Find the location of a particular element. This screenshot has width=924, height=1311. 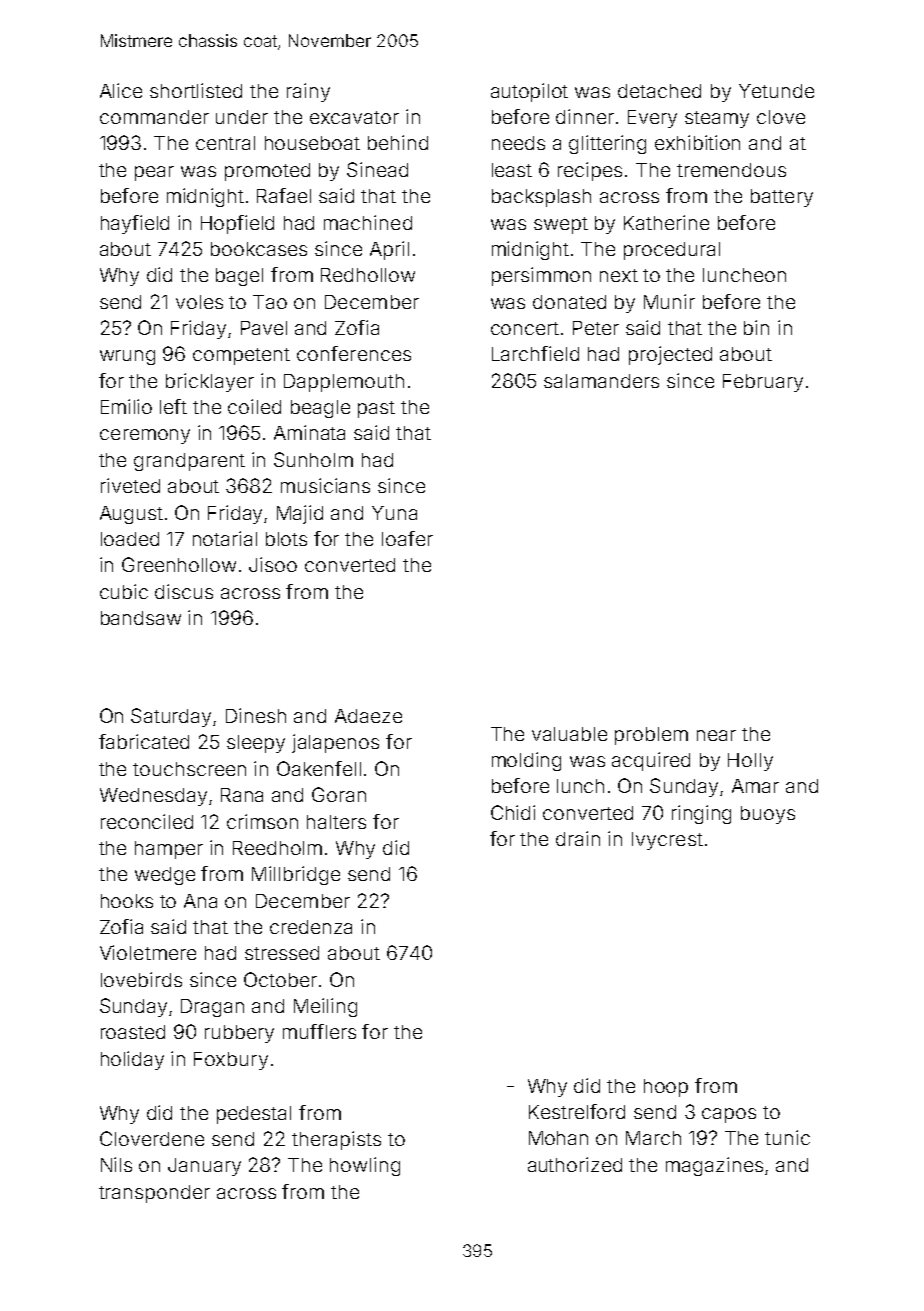

Ivycrest is located at coordinates (667, 841).
